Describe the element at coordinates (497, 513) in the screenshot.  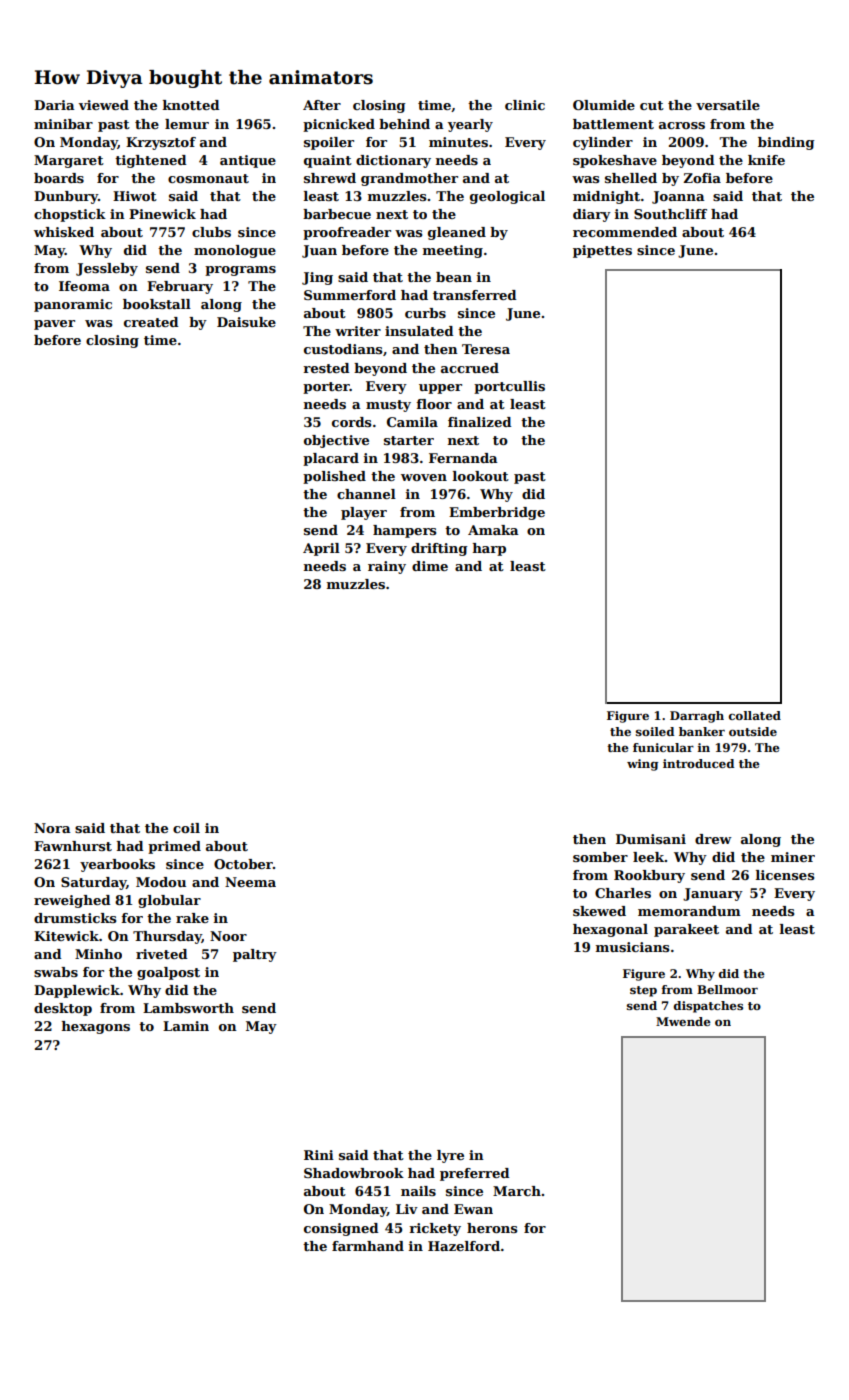
I see `Emberbridge` at that location.
